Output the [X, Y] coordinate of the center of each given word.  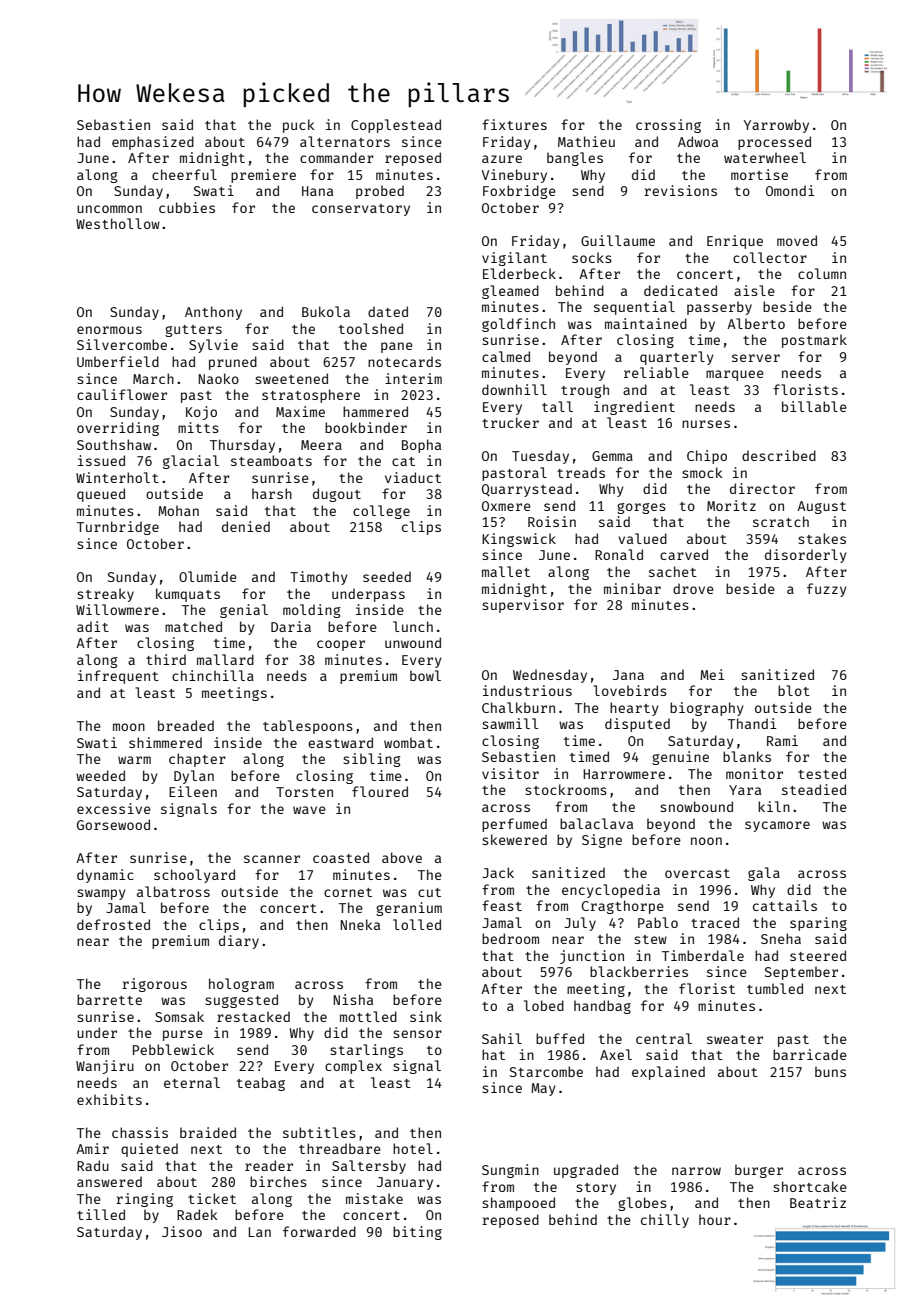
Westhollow [118, 223]
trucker [510, 422]
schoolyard [194, 876]
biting [417, 1233]
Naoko [218, 378]
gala [764, 874]
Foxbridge [519, 192]
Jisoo [182, 1231]
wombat [408, 742]
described [779, 455]
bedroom [510, 938]
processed [774, 143]
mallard [225, 659]
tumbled [775, 988]
